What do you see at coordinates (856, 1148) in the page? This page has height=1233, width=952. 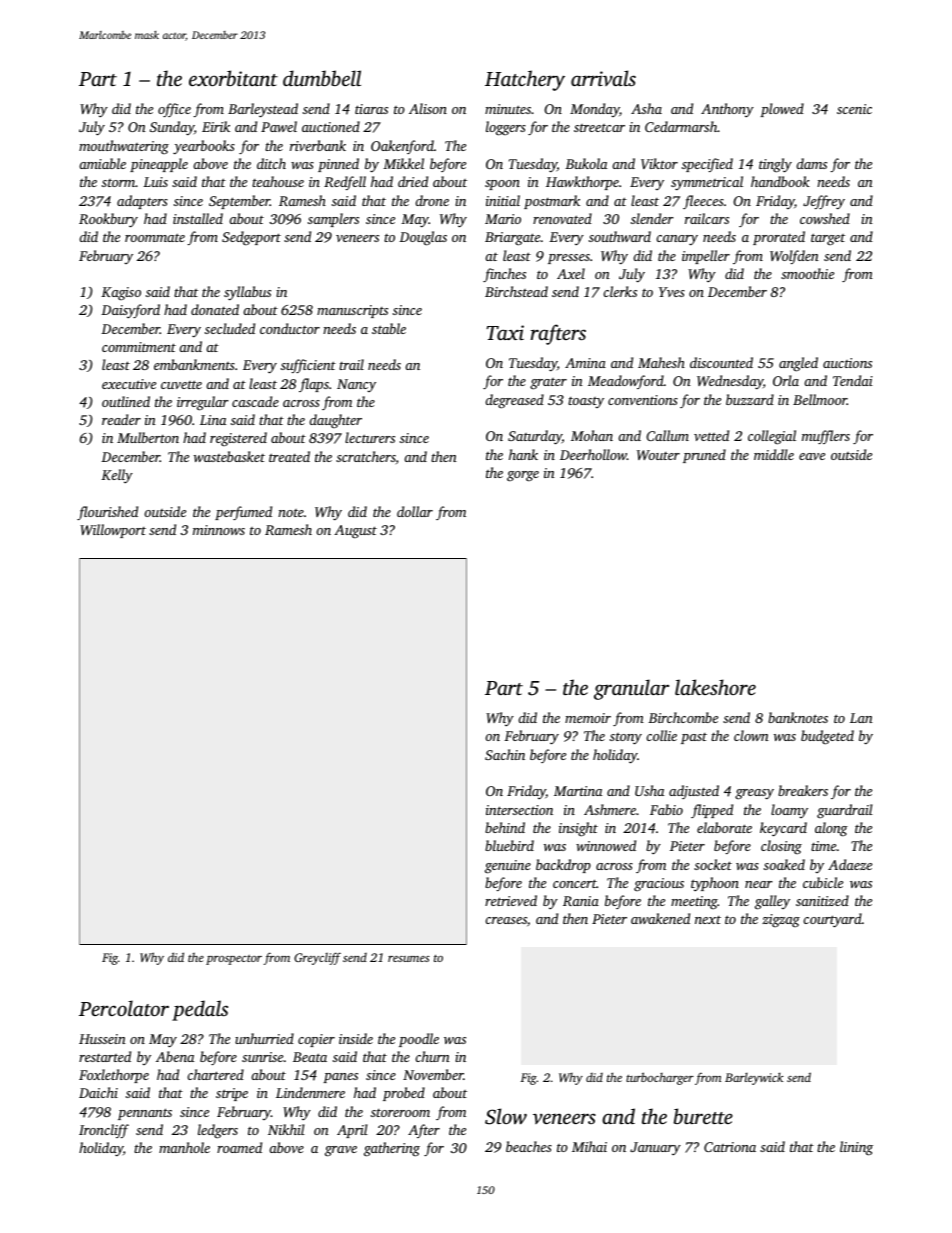 I see `lining` at bounding box center [856, 1148].
